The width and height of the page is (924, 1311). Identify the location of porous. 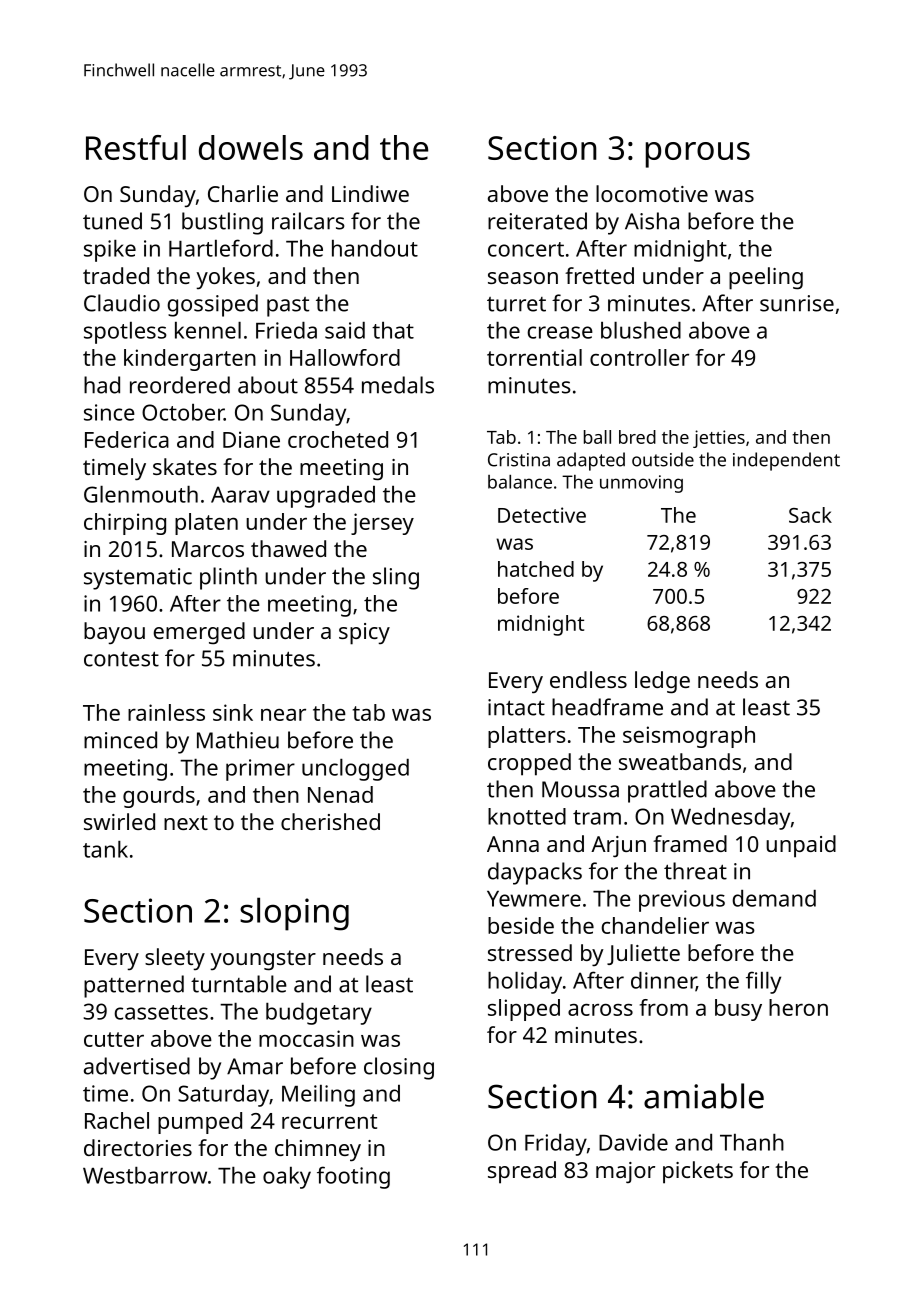
(698, 155).
